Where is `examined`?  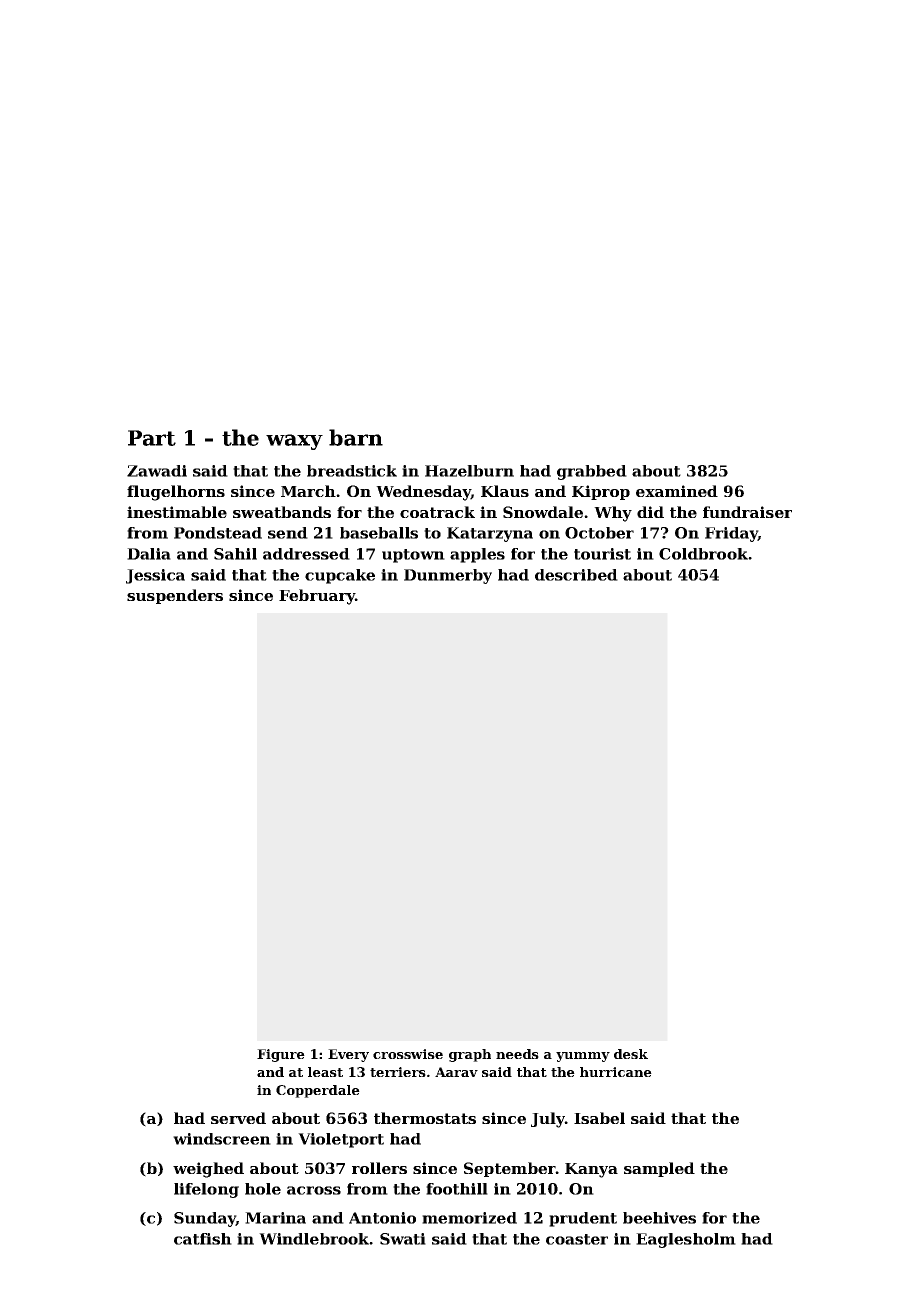 examined is located at coordinates (677, 491).
